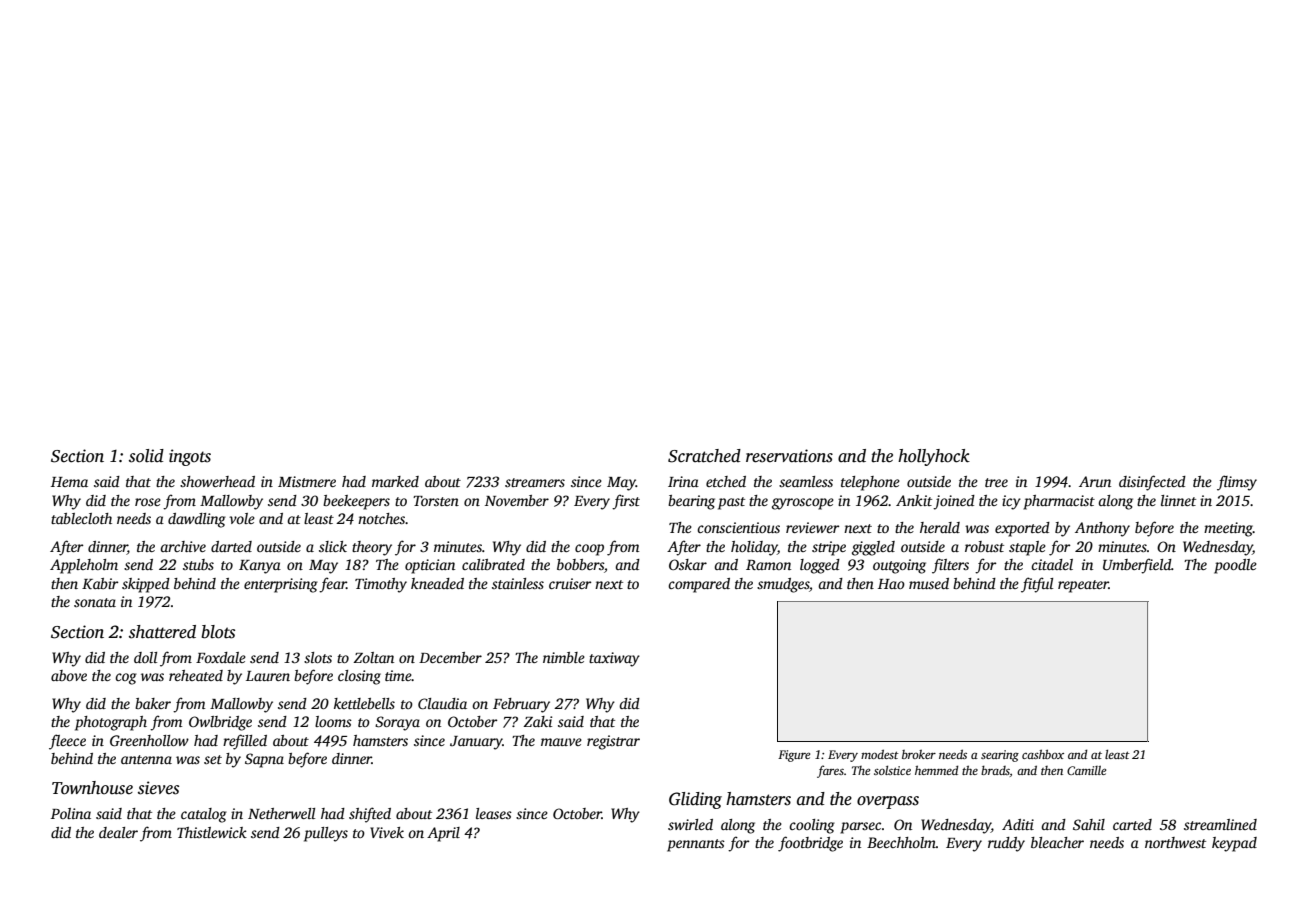 The image size is (1308, 924). What do you see at coordinates (704, 456) in the document?
I see `Scratched` at bounding box center [704, 456].
